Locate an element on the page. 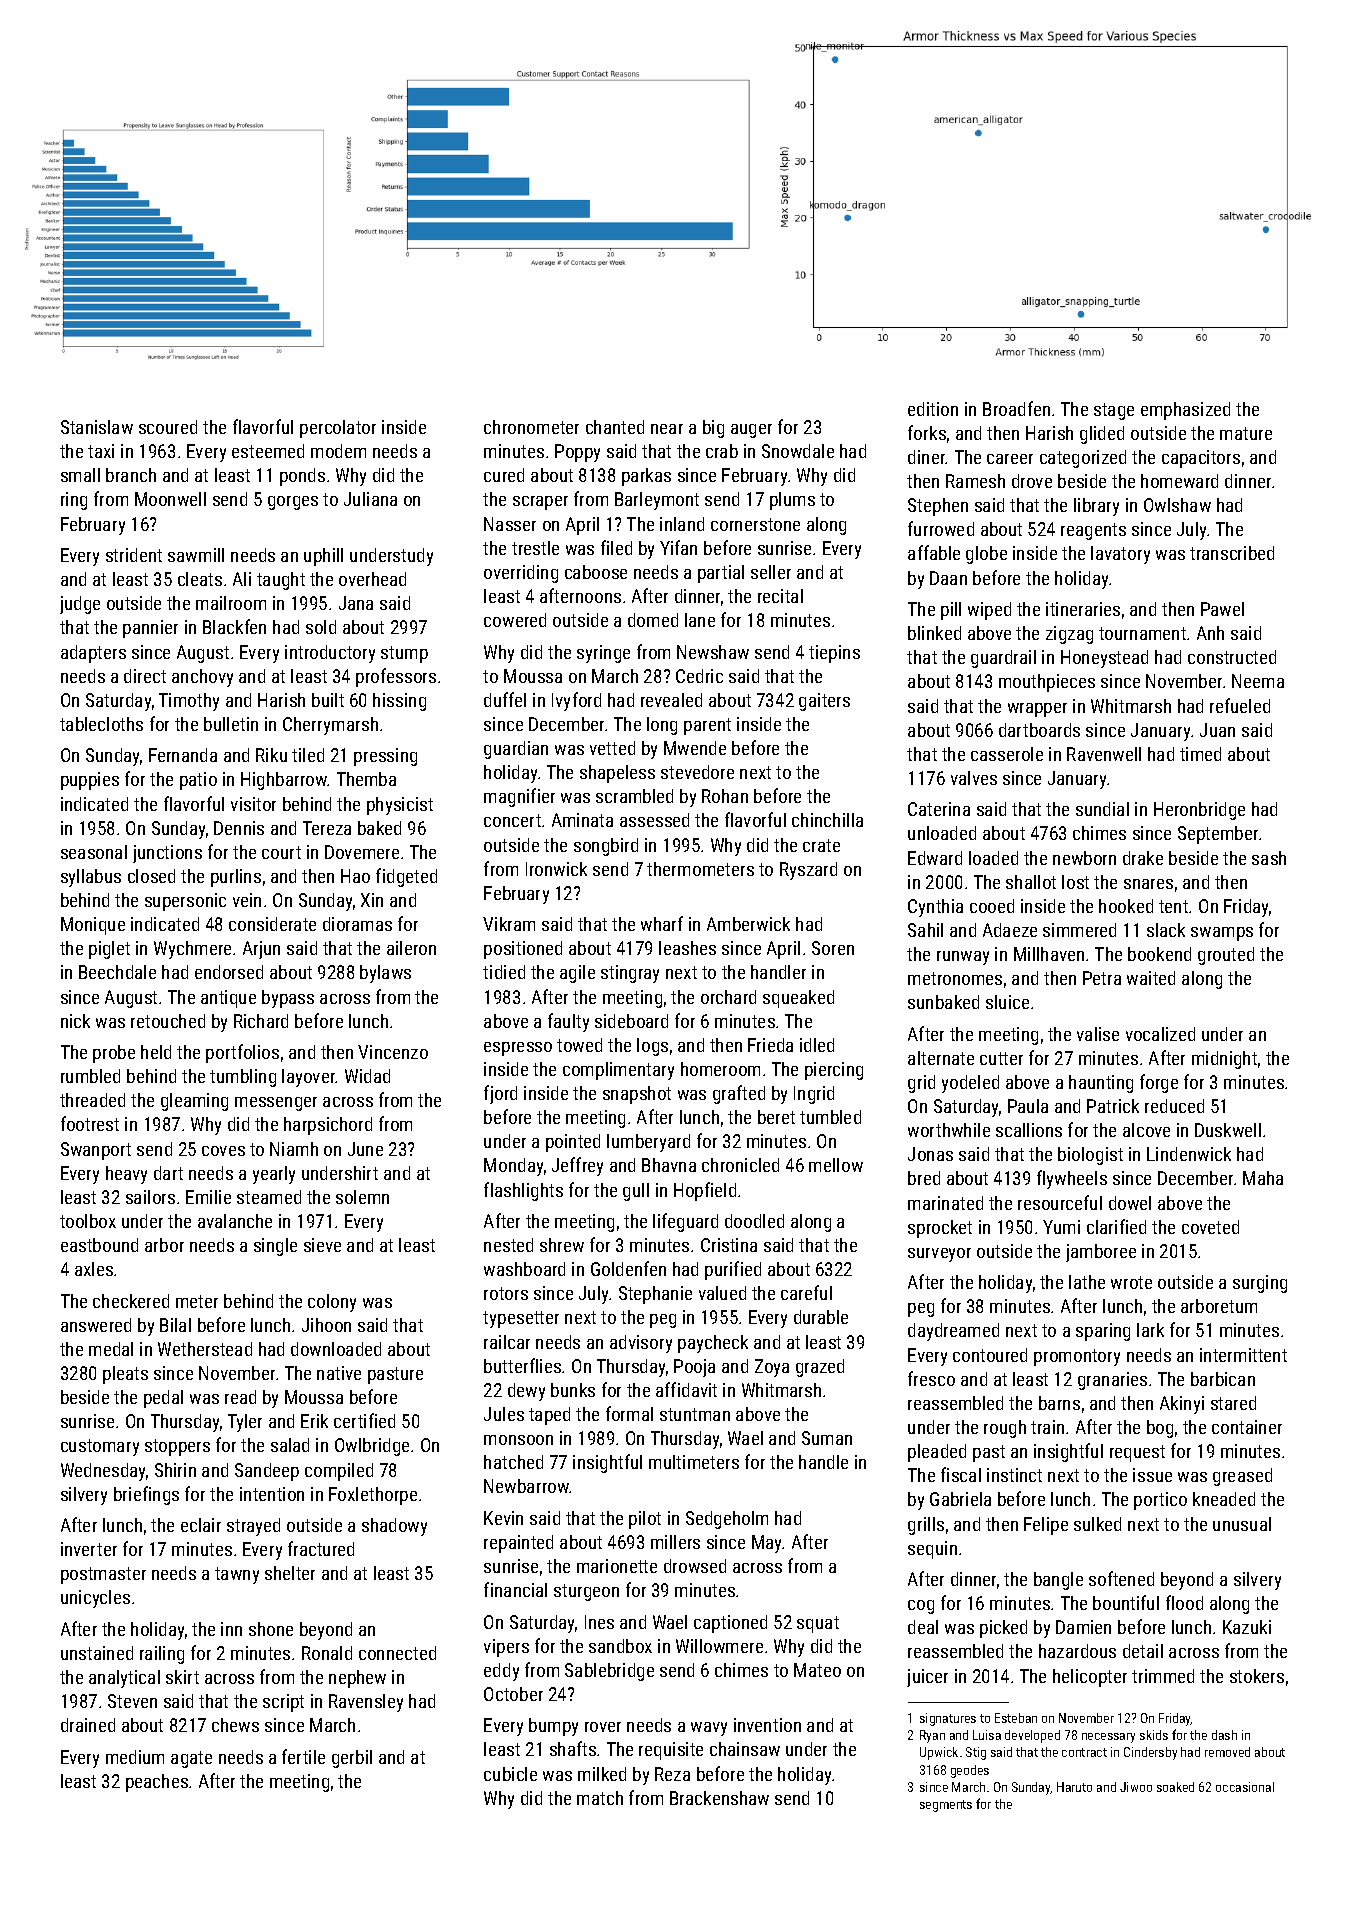  mellow is located at coordinates (836, 1165).
